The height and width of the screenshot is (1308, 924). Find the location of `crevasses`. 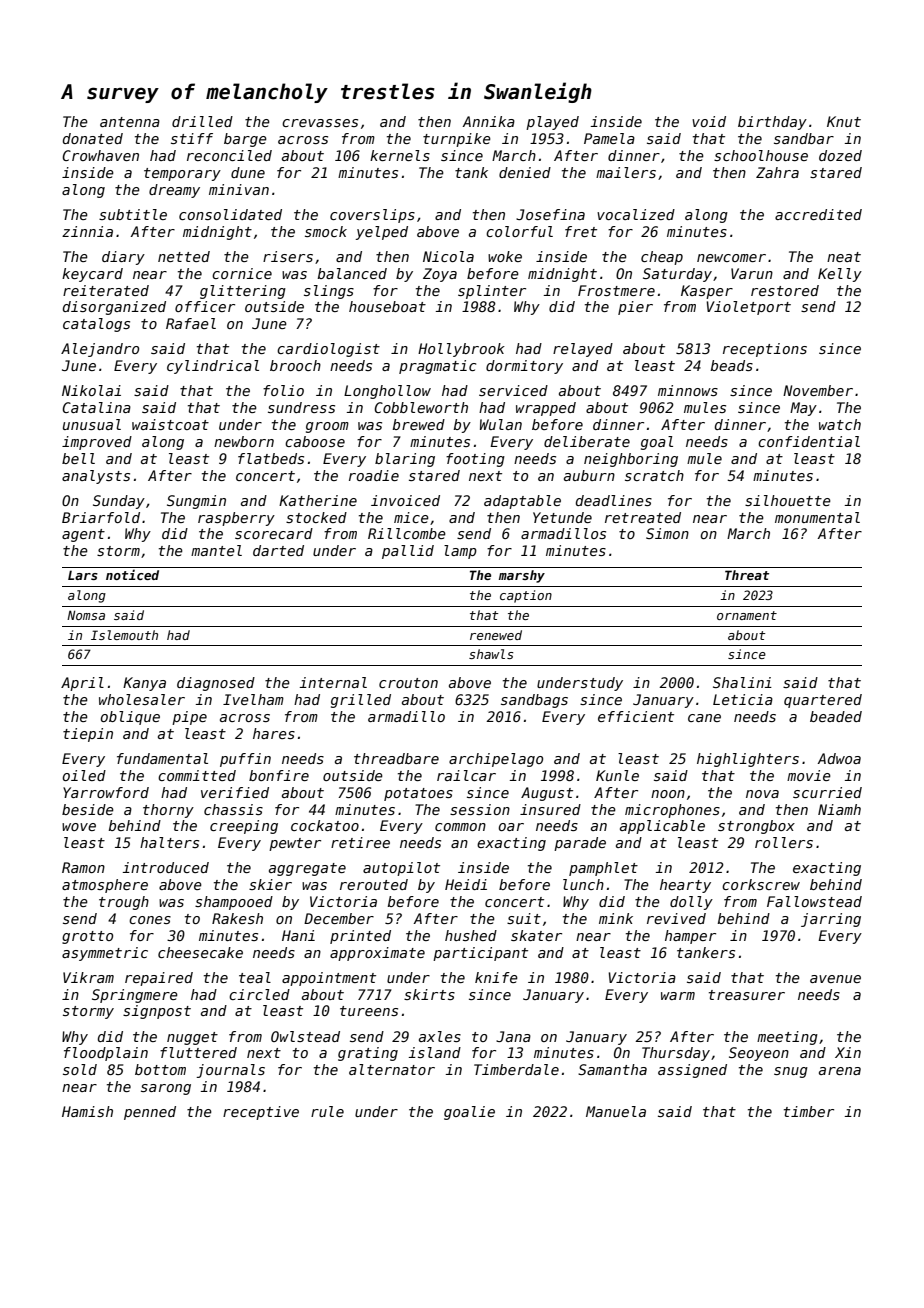

crevasses is located at coordinates (320, 123).
